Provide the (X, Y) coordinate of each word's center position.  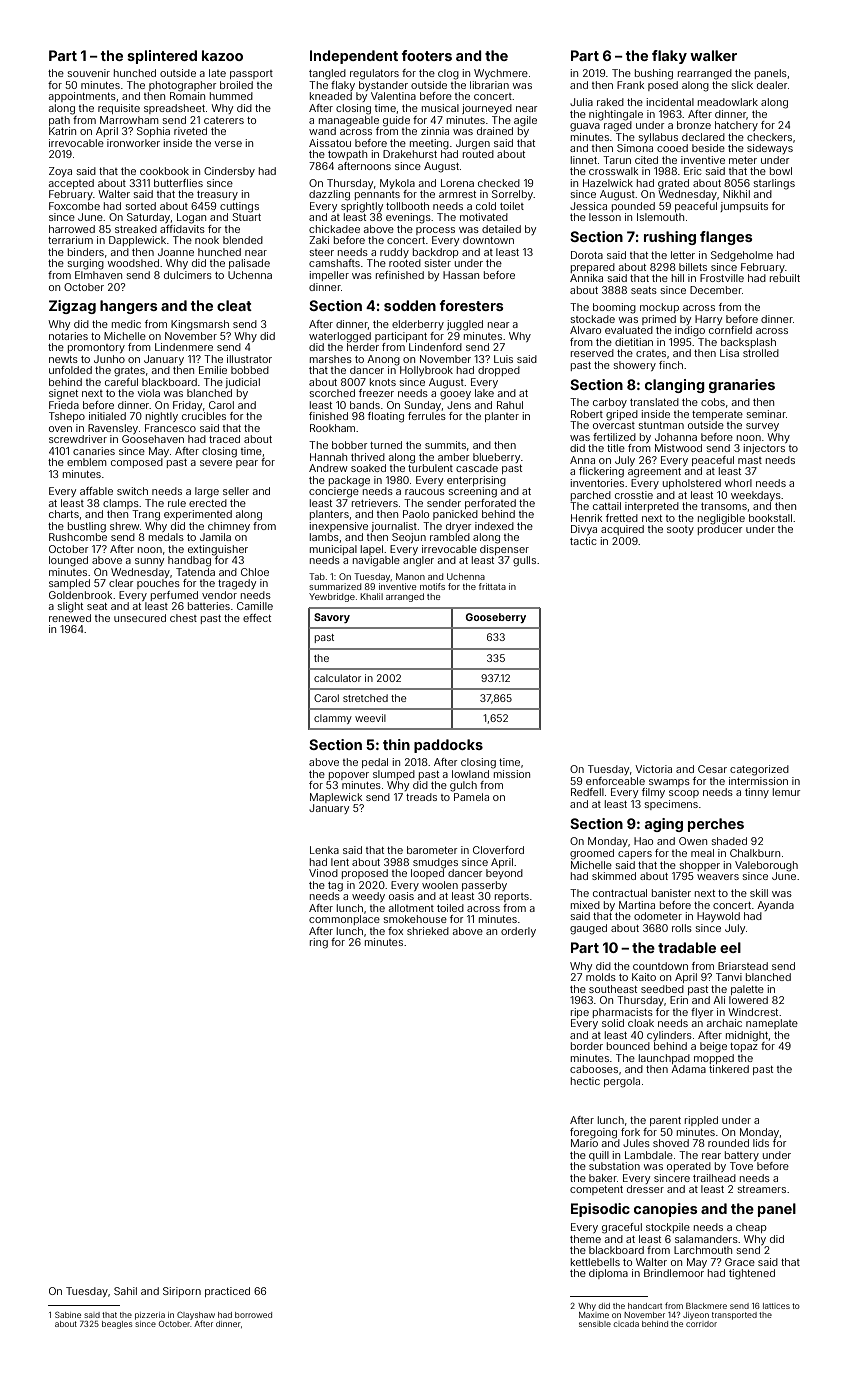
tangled (327, 74)
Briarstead (743, 966)
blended (243, 240)
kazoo (222, 55)
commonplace (344, 920)
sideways (770, 149)
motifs (432, 586)
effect (257, 618)
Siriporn (182, 1292)
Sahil (125, 1291)
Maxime (594, 1315)
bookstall (770, 518)
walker (713, 55)
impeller (329, 276)
